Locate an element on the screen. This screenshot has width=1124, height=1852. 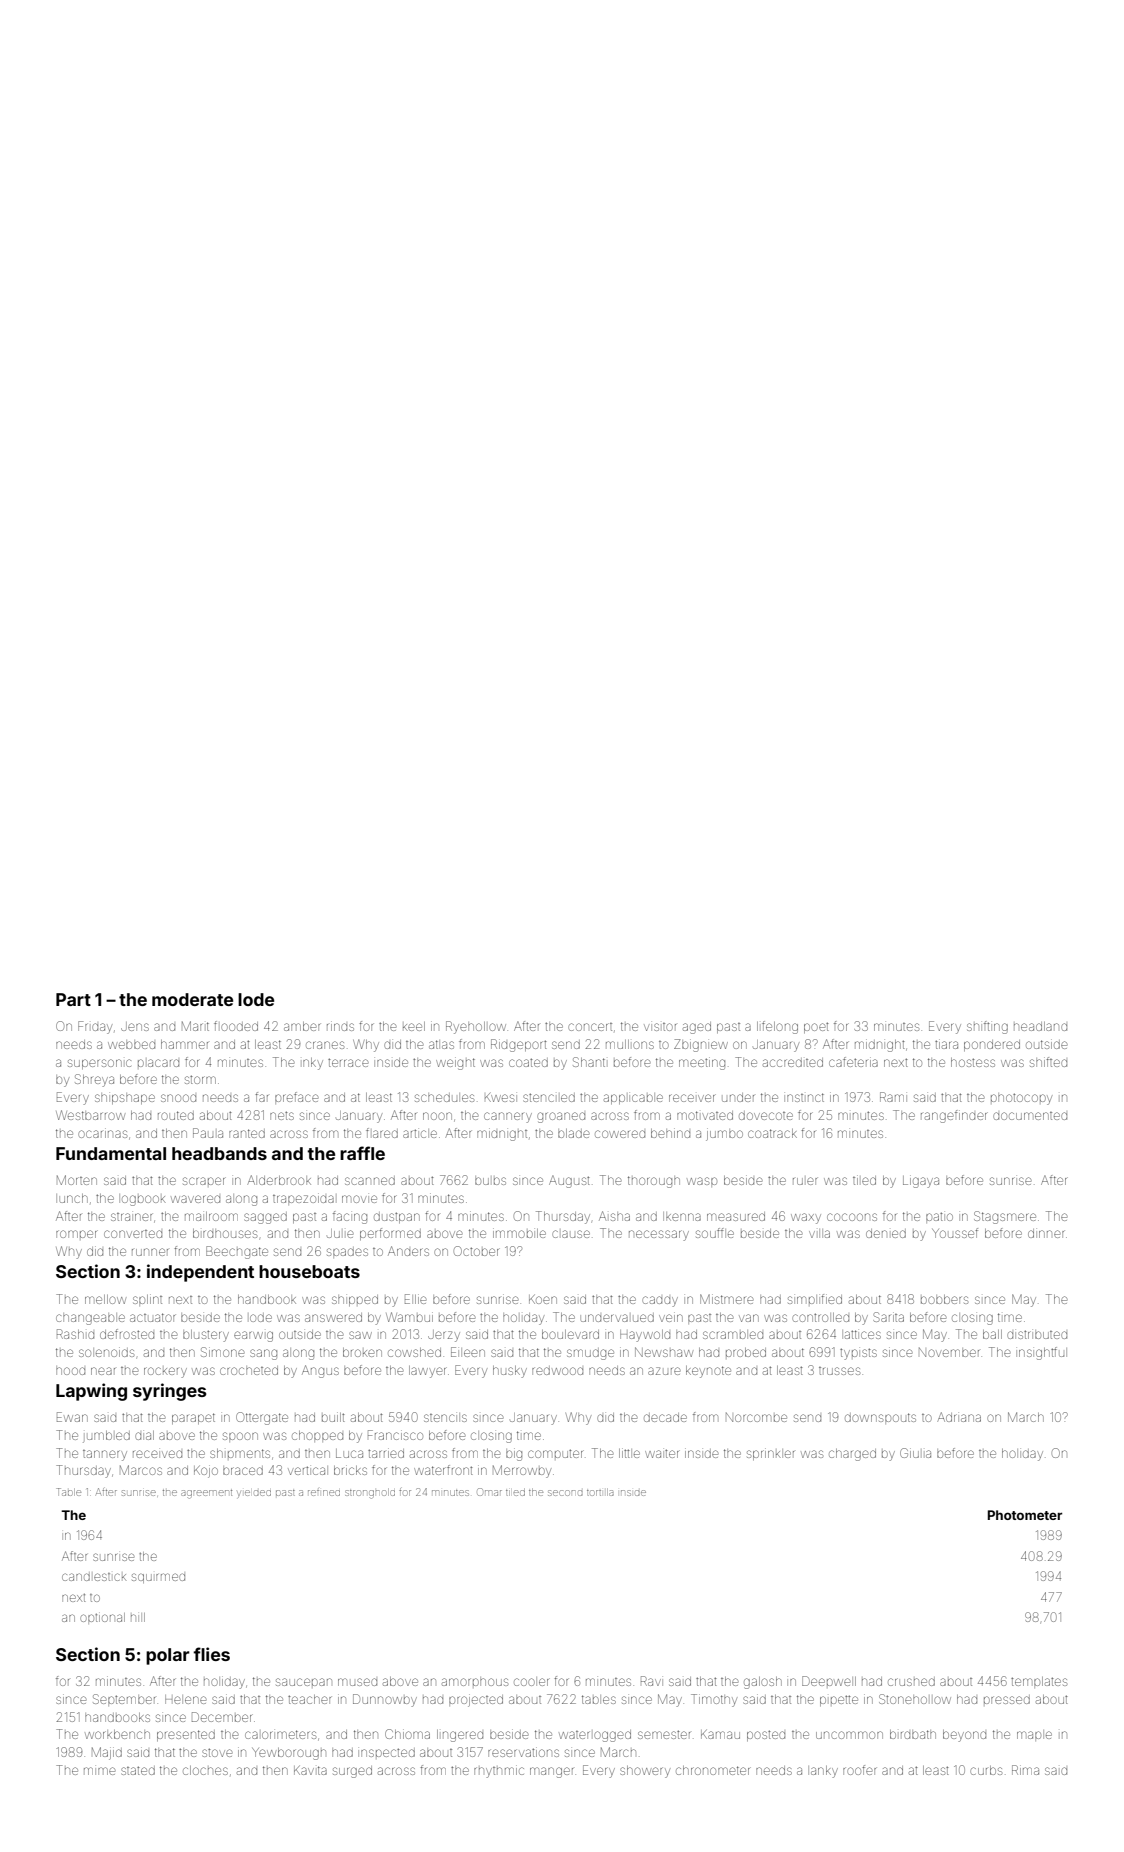
headland is located at coordinates (1040, 1026).
